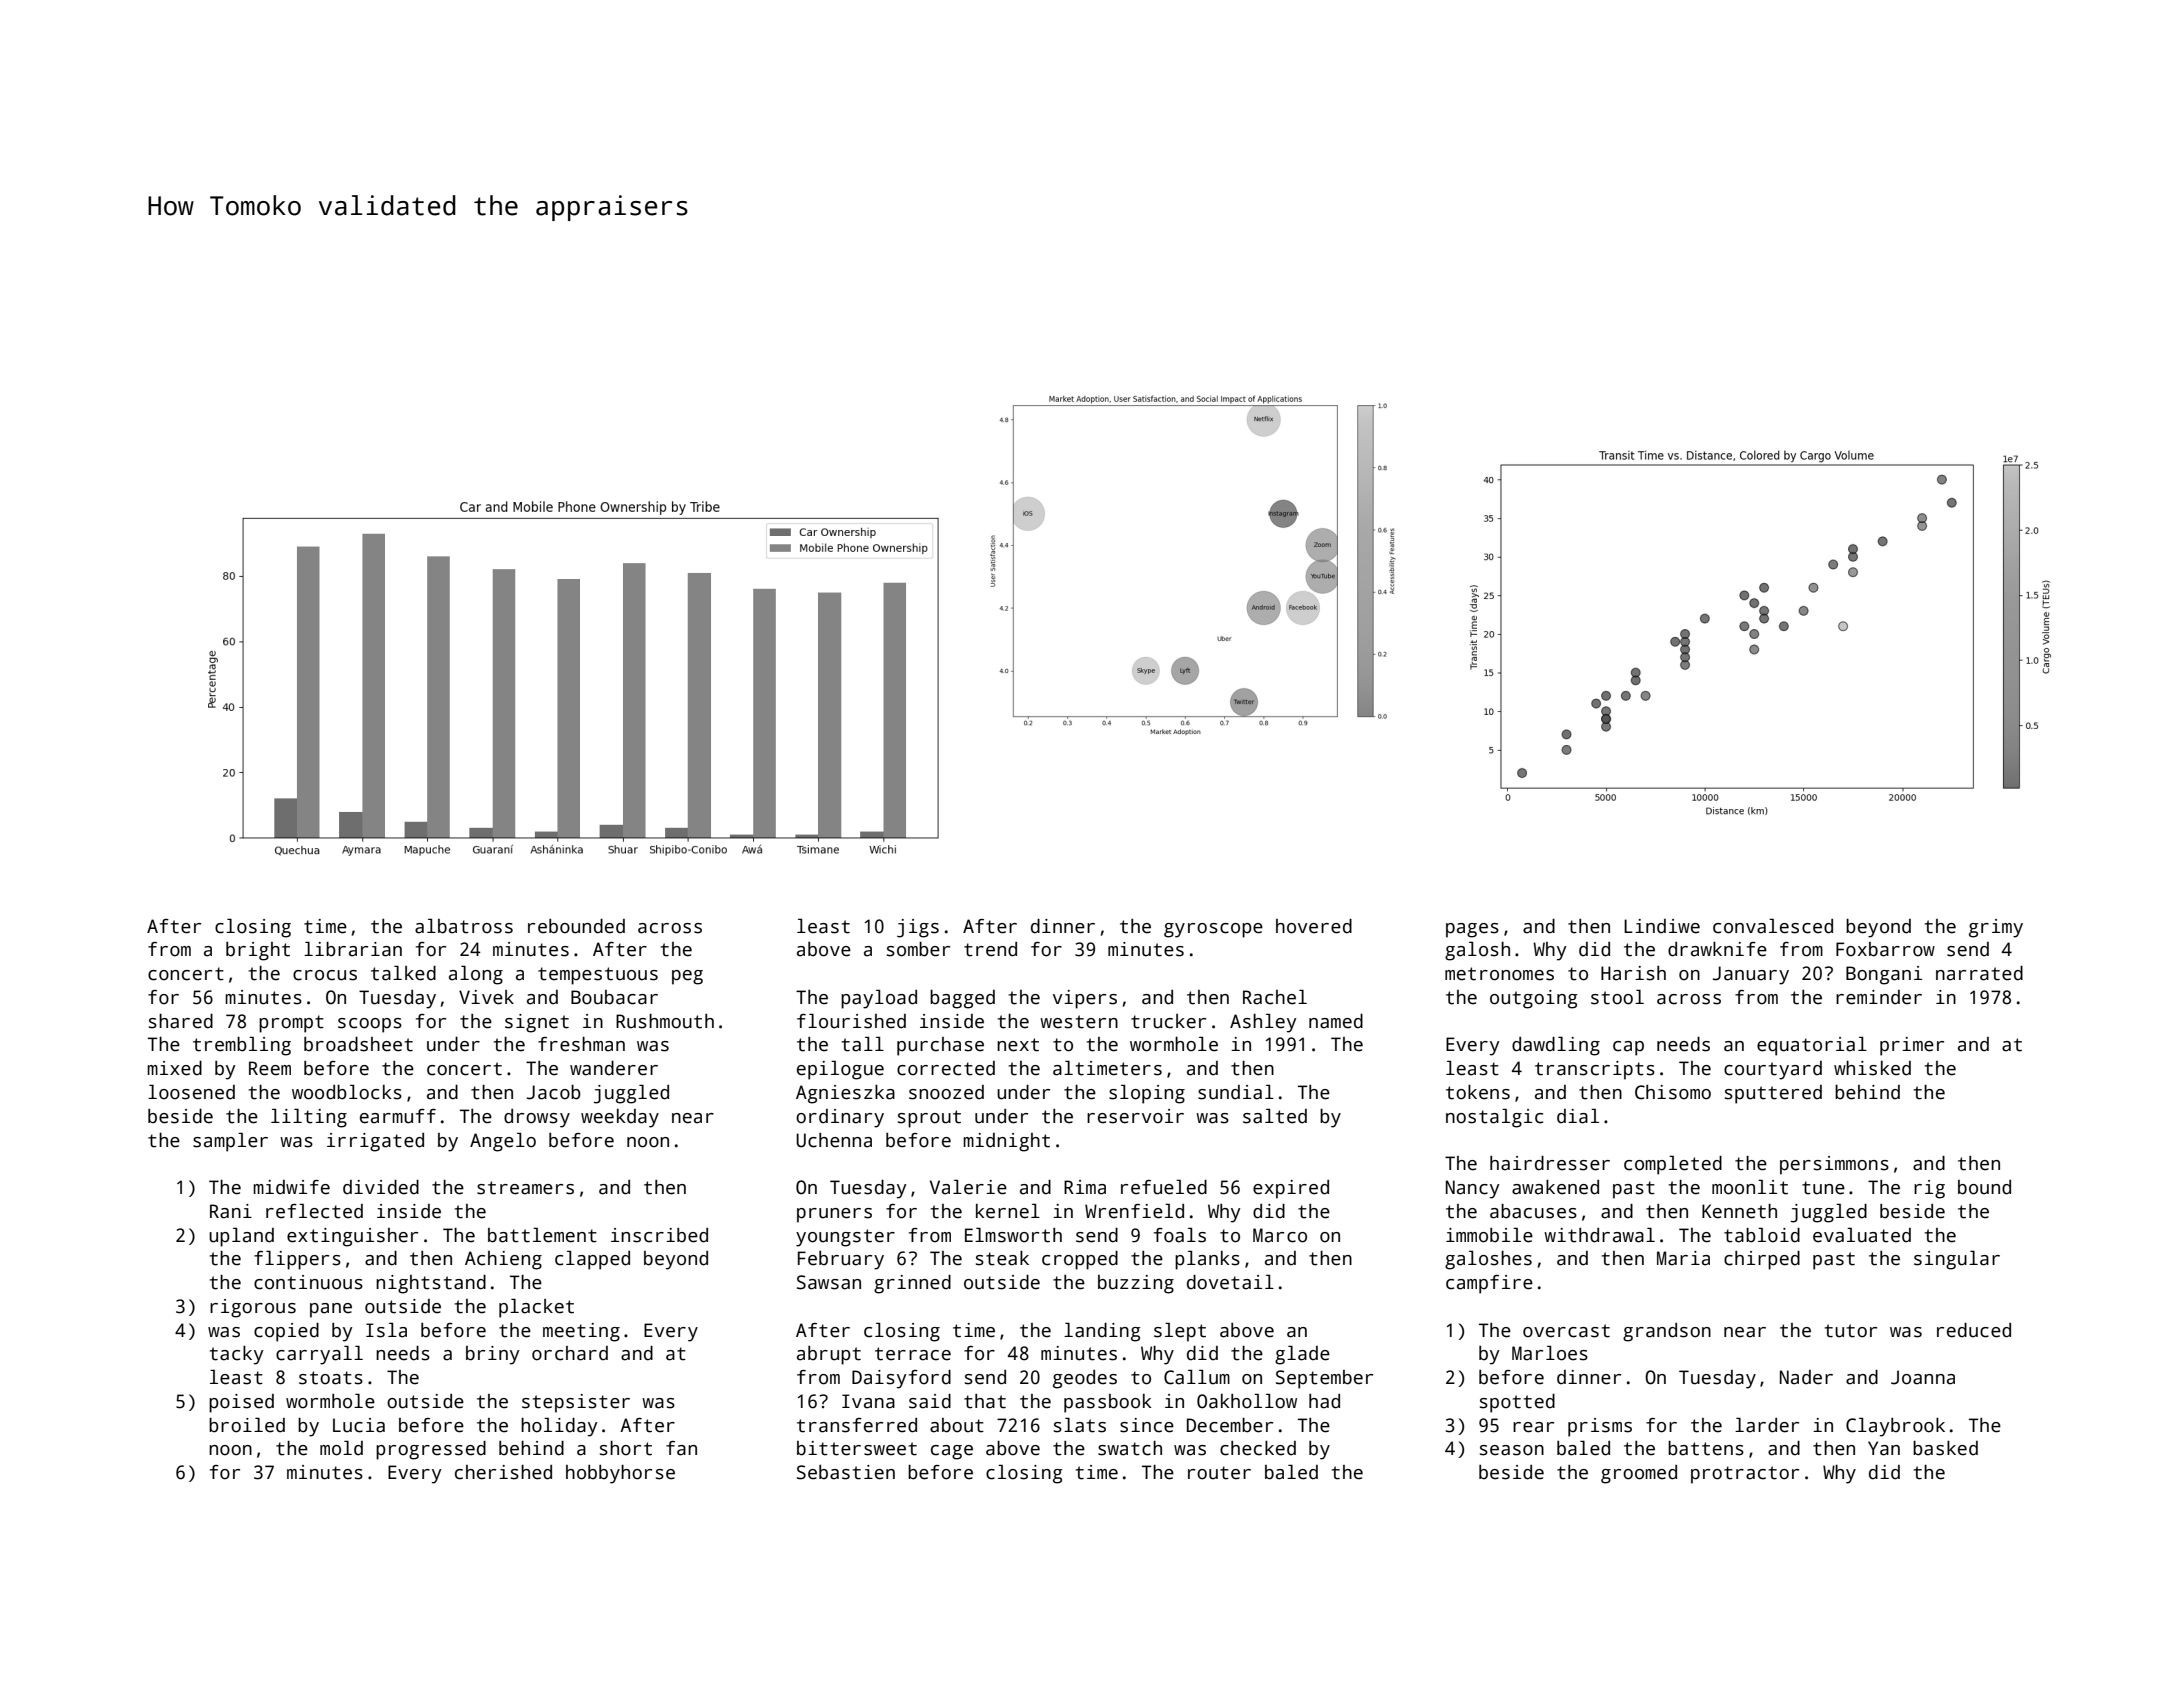 Image resolution: width=2178 pixels, height=1683 pixels. Describe the element at coordinates (231, 1211) in the screenshot. I see `Rani` at that location.
